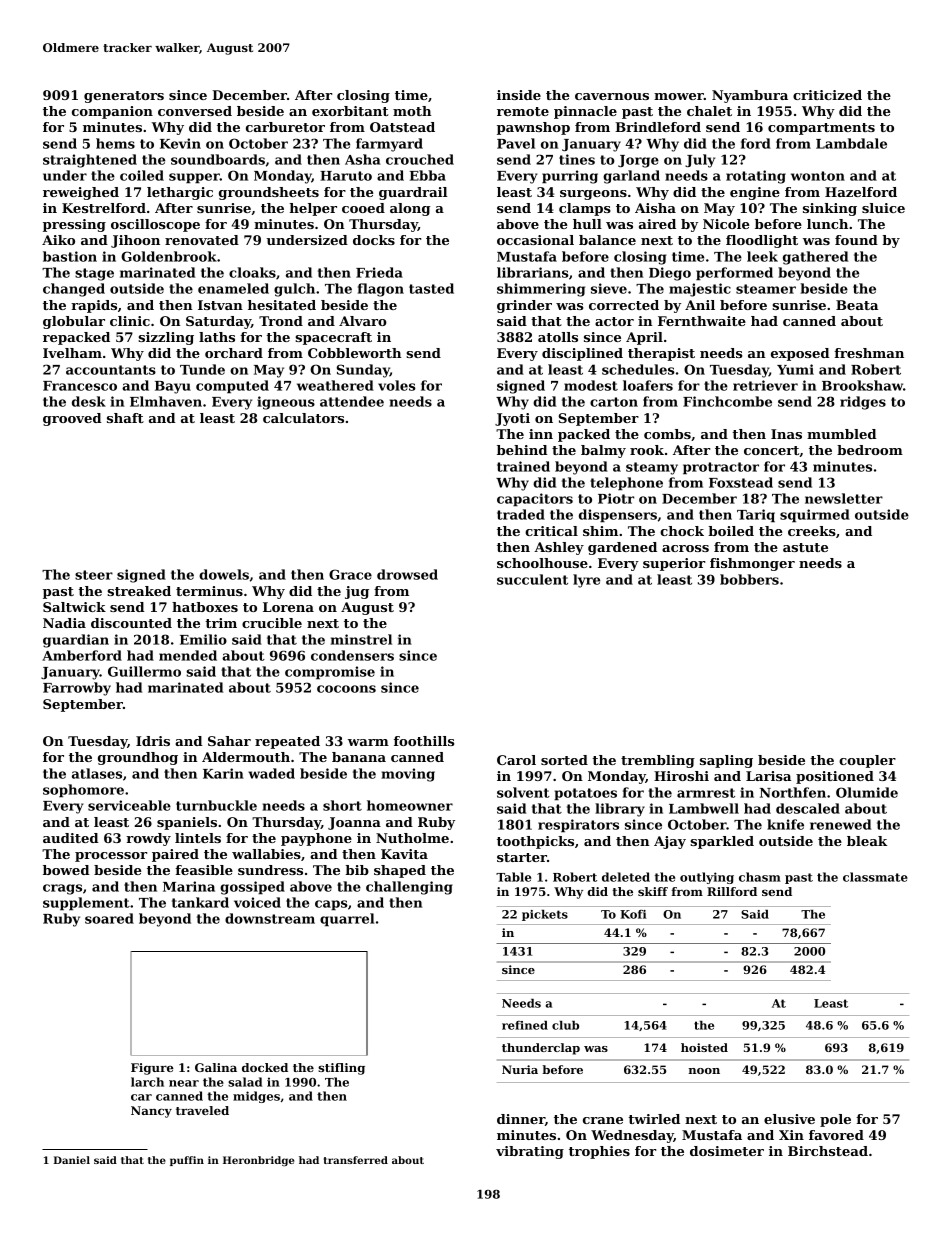 The width and height of the screenshot is (952, 1233). What do you see at coordinates (805, 547) in the screenshot?
I see `astute` at bounding box center [805, 547].
